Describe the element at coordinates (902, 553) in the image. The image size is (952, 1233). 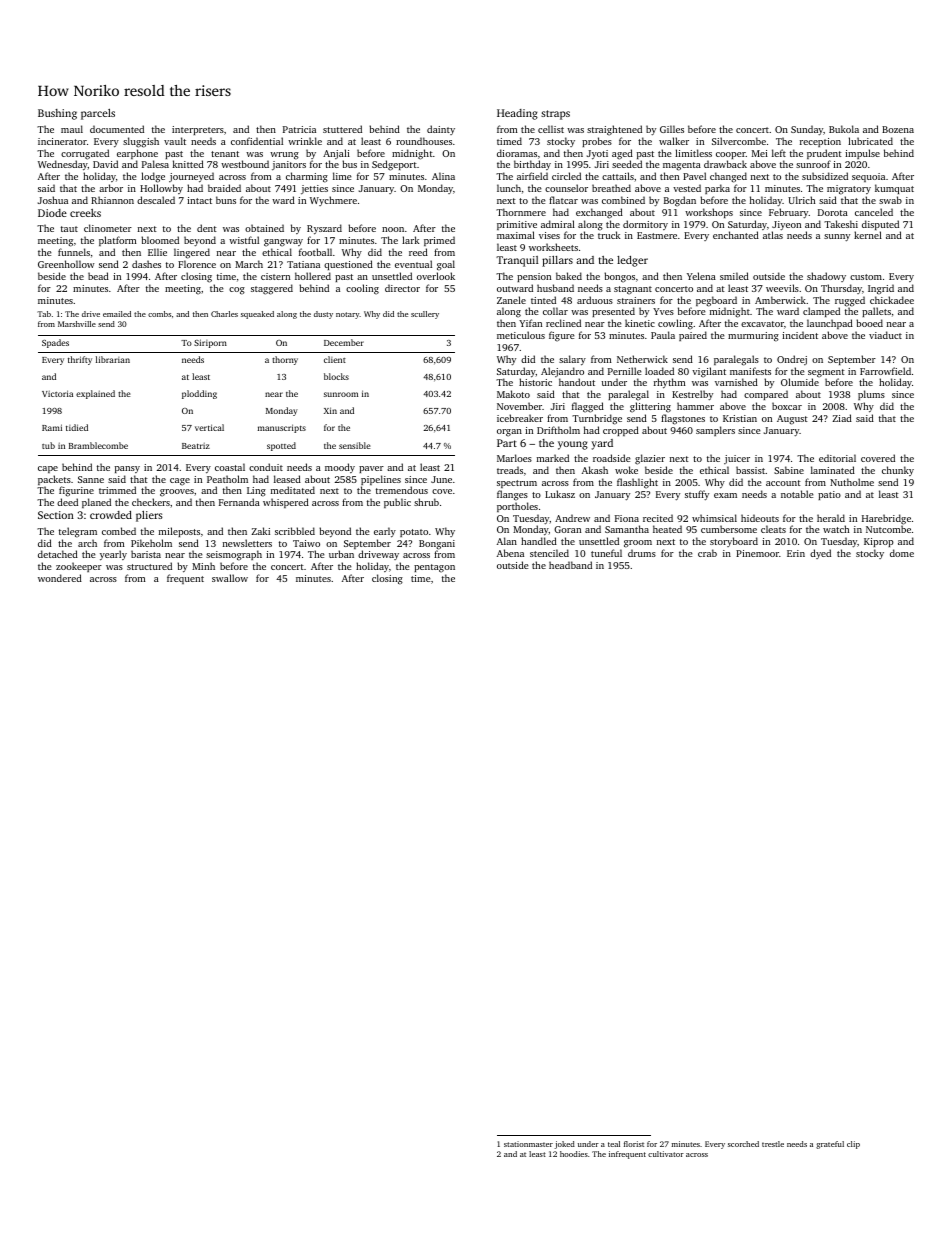
I see `dome` at that location.
